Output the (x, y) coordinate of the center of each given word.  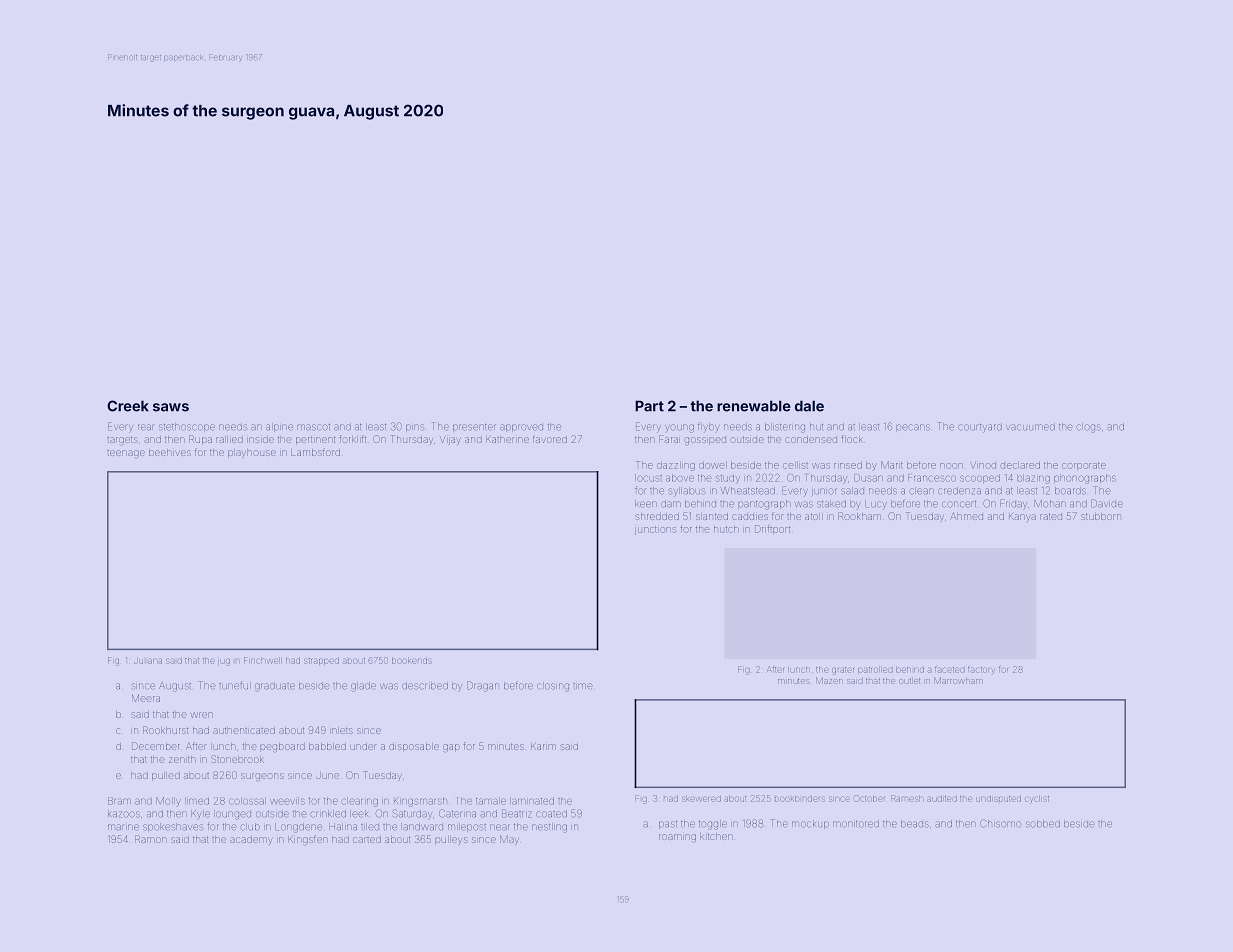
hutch (726, 530)
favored (550, 439)
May (509, 839)
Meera (146, 698)
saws (171, 407)
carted (367, 840)
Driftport (772, 529)
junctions (655, 531)
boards (1070, 491)
